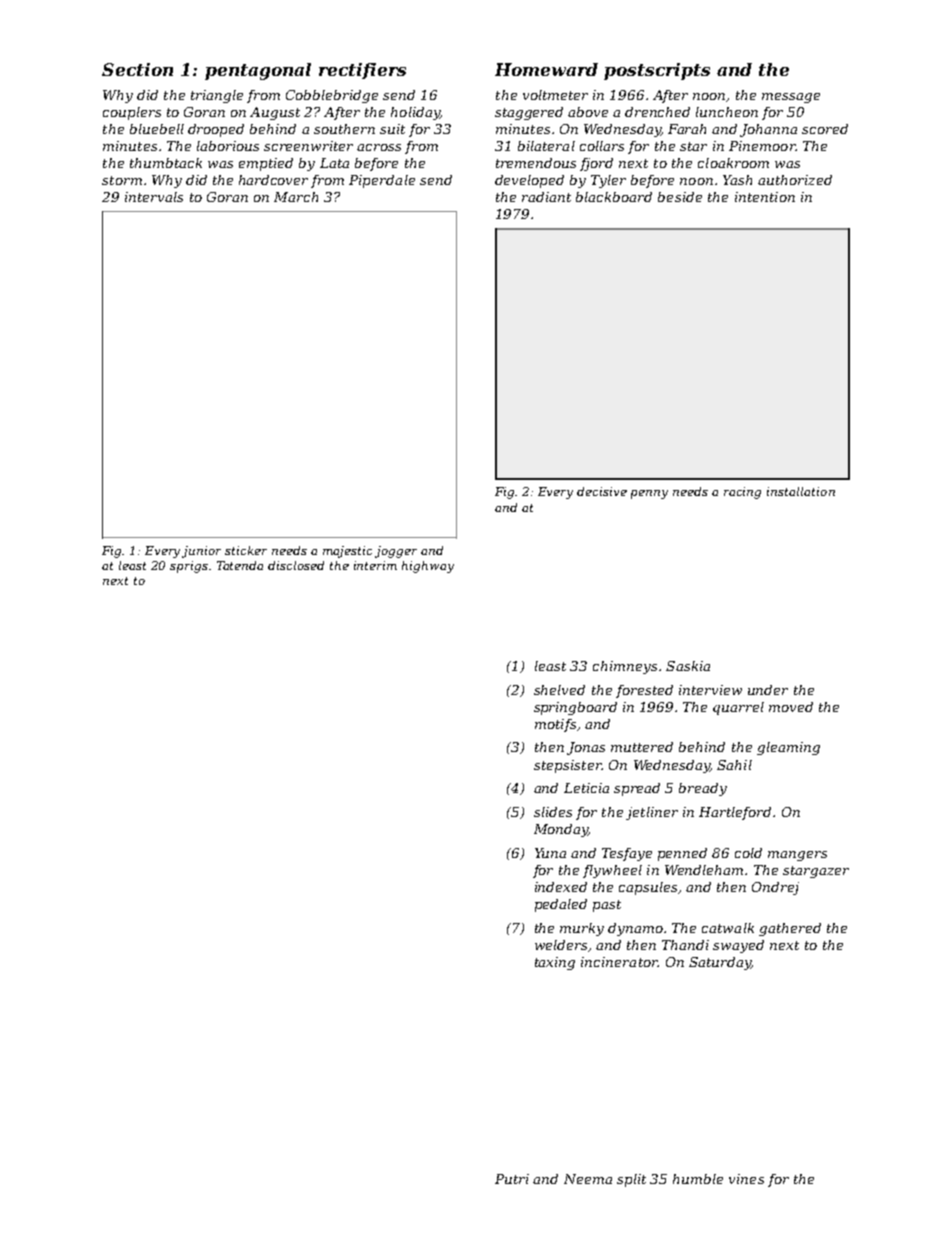  What do you see at coordinates (588, 1179) in the screenshot?
I see `Neema` at bounding box center [588, 1179].
